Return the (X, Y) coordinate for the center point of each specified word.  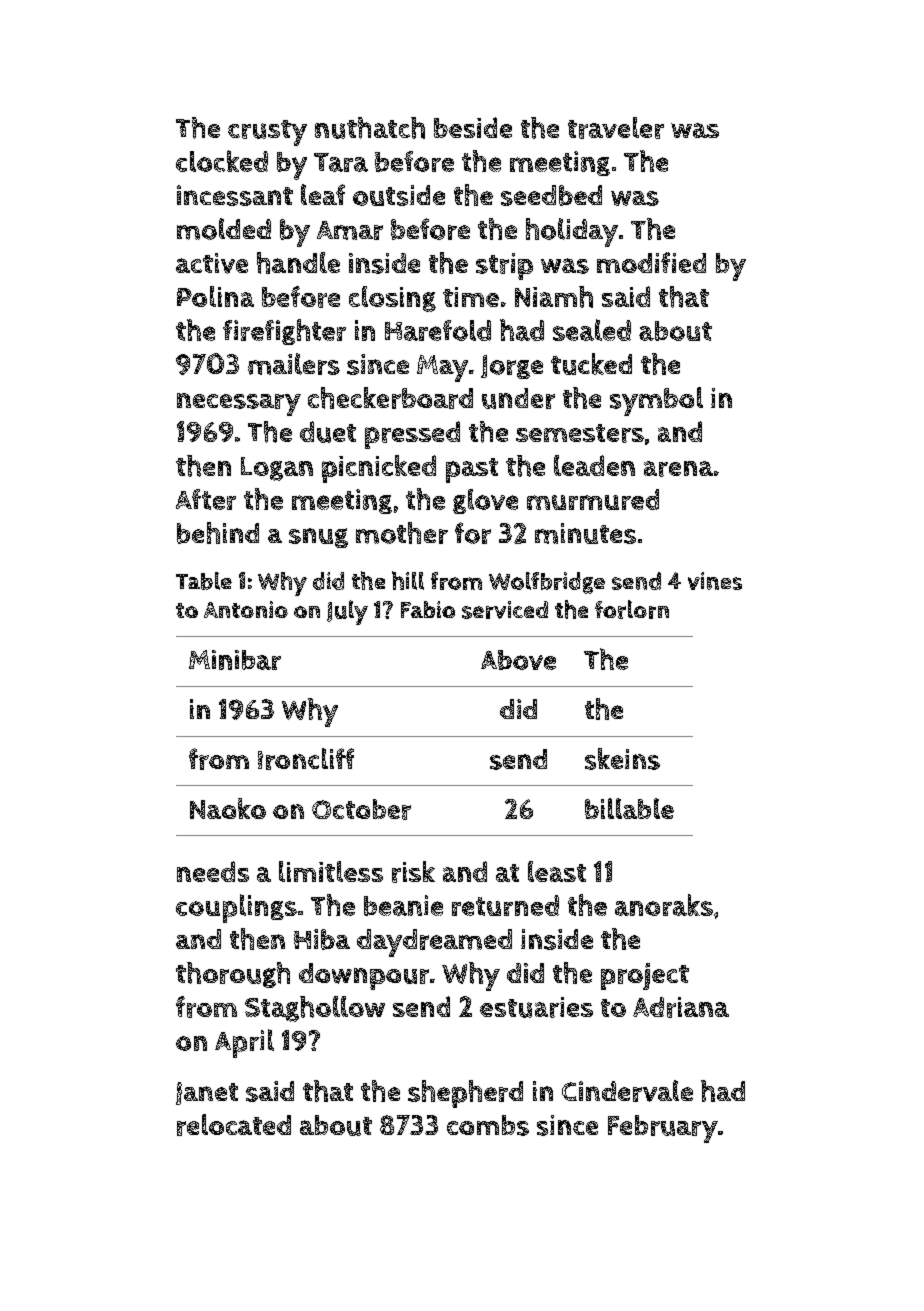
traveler (616, 128)
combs (488, 1125)
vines (715, 581)
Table (204, 581)
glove (485, 501)
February (663, 1129)
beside (473, 127)
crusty (267, 133)
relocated (234, 1125)
